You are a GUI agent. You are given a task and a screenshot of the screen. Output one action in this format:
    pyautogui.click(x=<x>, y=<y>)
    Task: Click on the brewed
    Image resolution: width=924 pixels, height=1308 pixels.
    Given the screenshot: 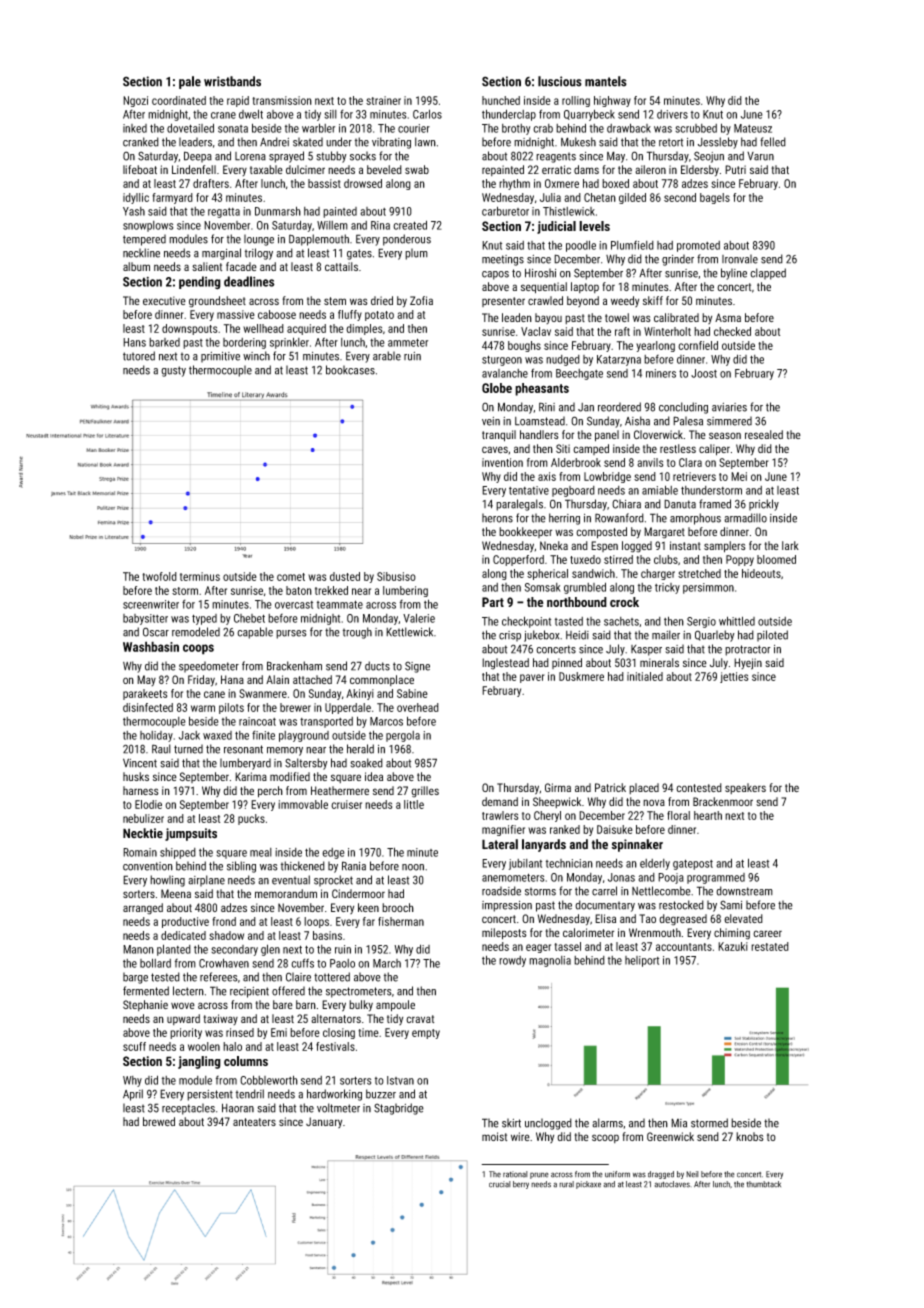 What is the action you would take?
    pyautogui.click(x=159, y=1121)
